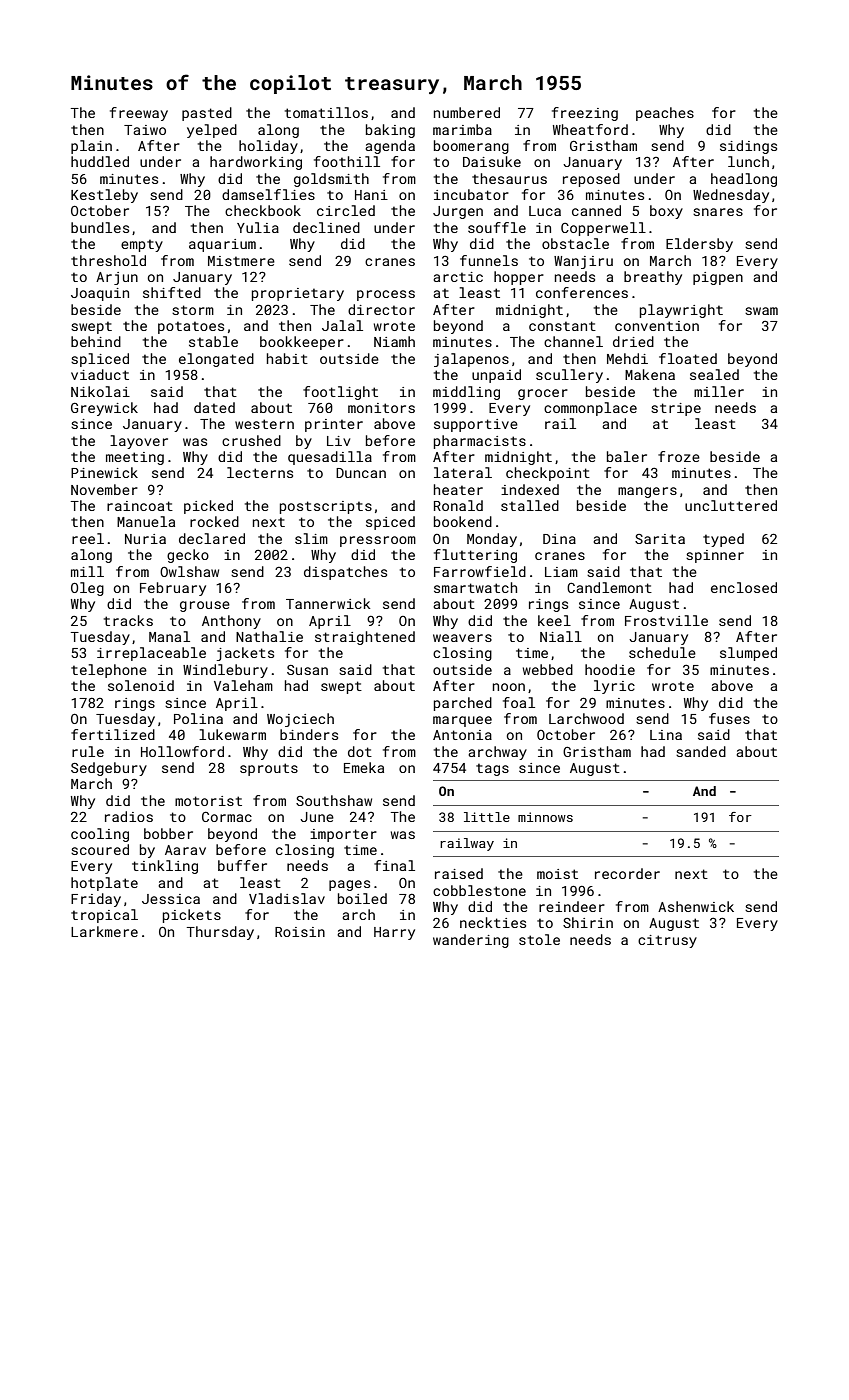 The height and width of the screenshot is (1400, 849). What do you see at coordinates (349, 885) in the screenshot?
I see `pages` at bounding box center [349, 885].
